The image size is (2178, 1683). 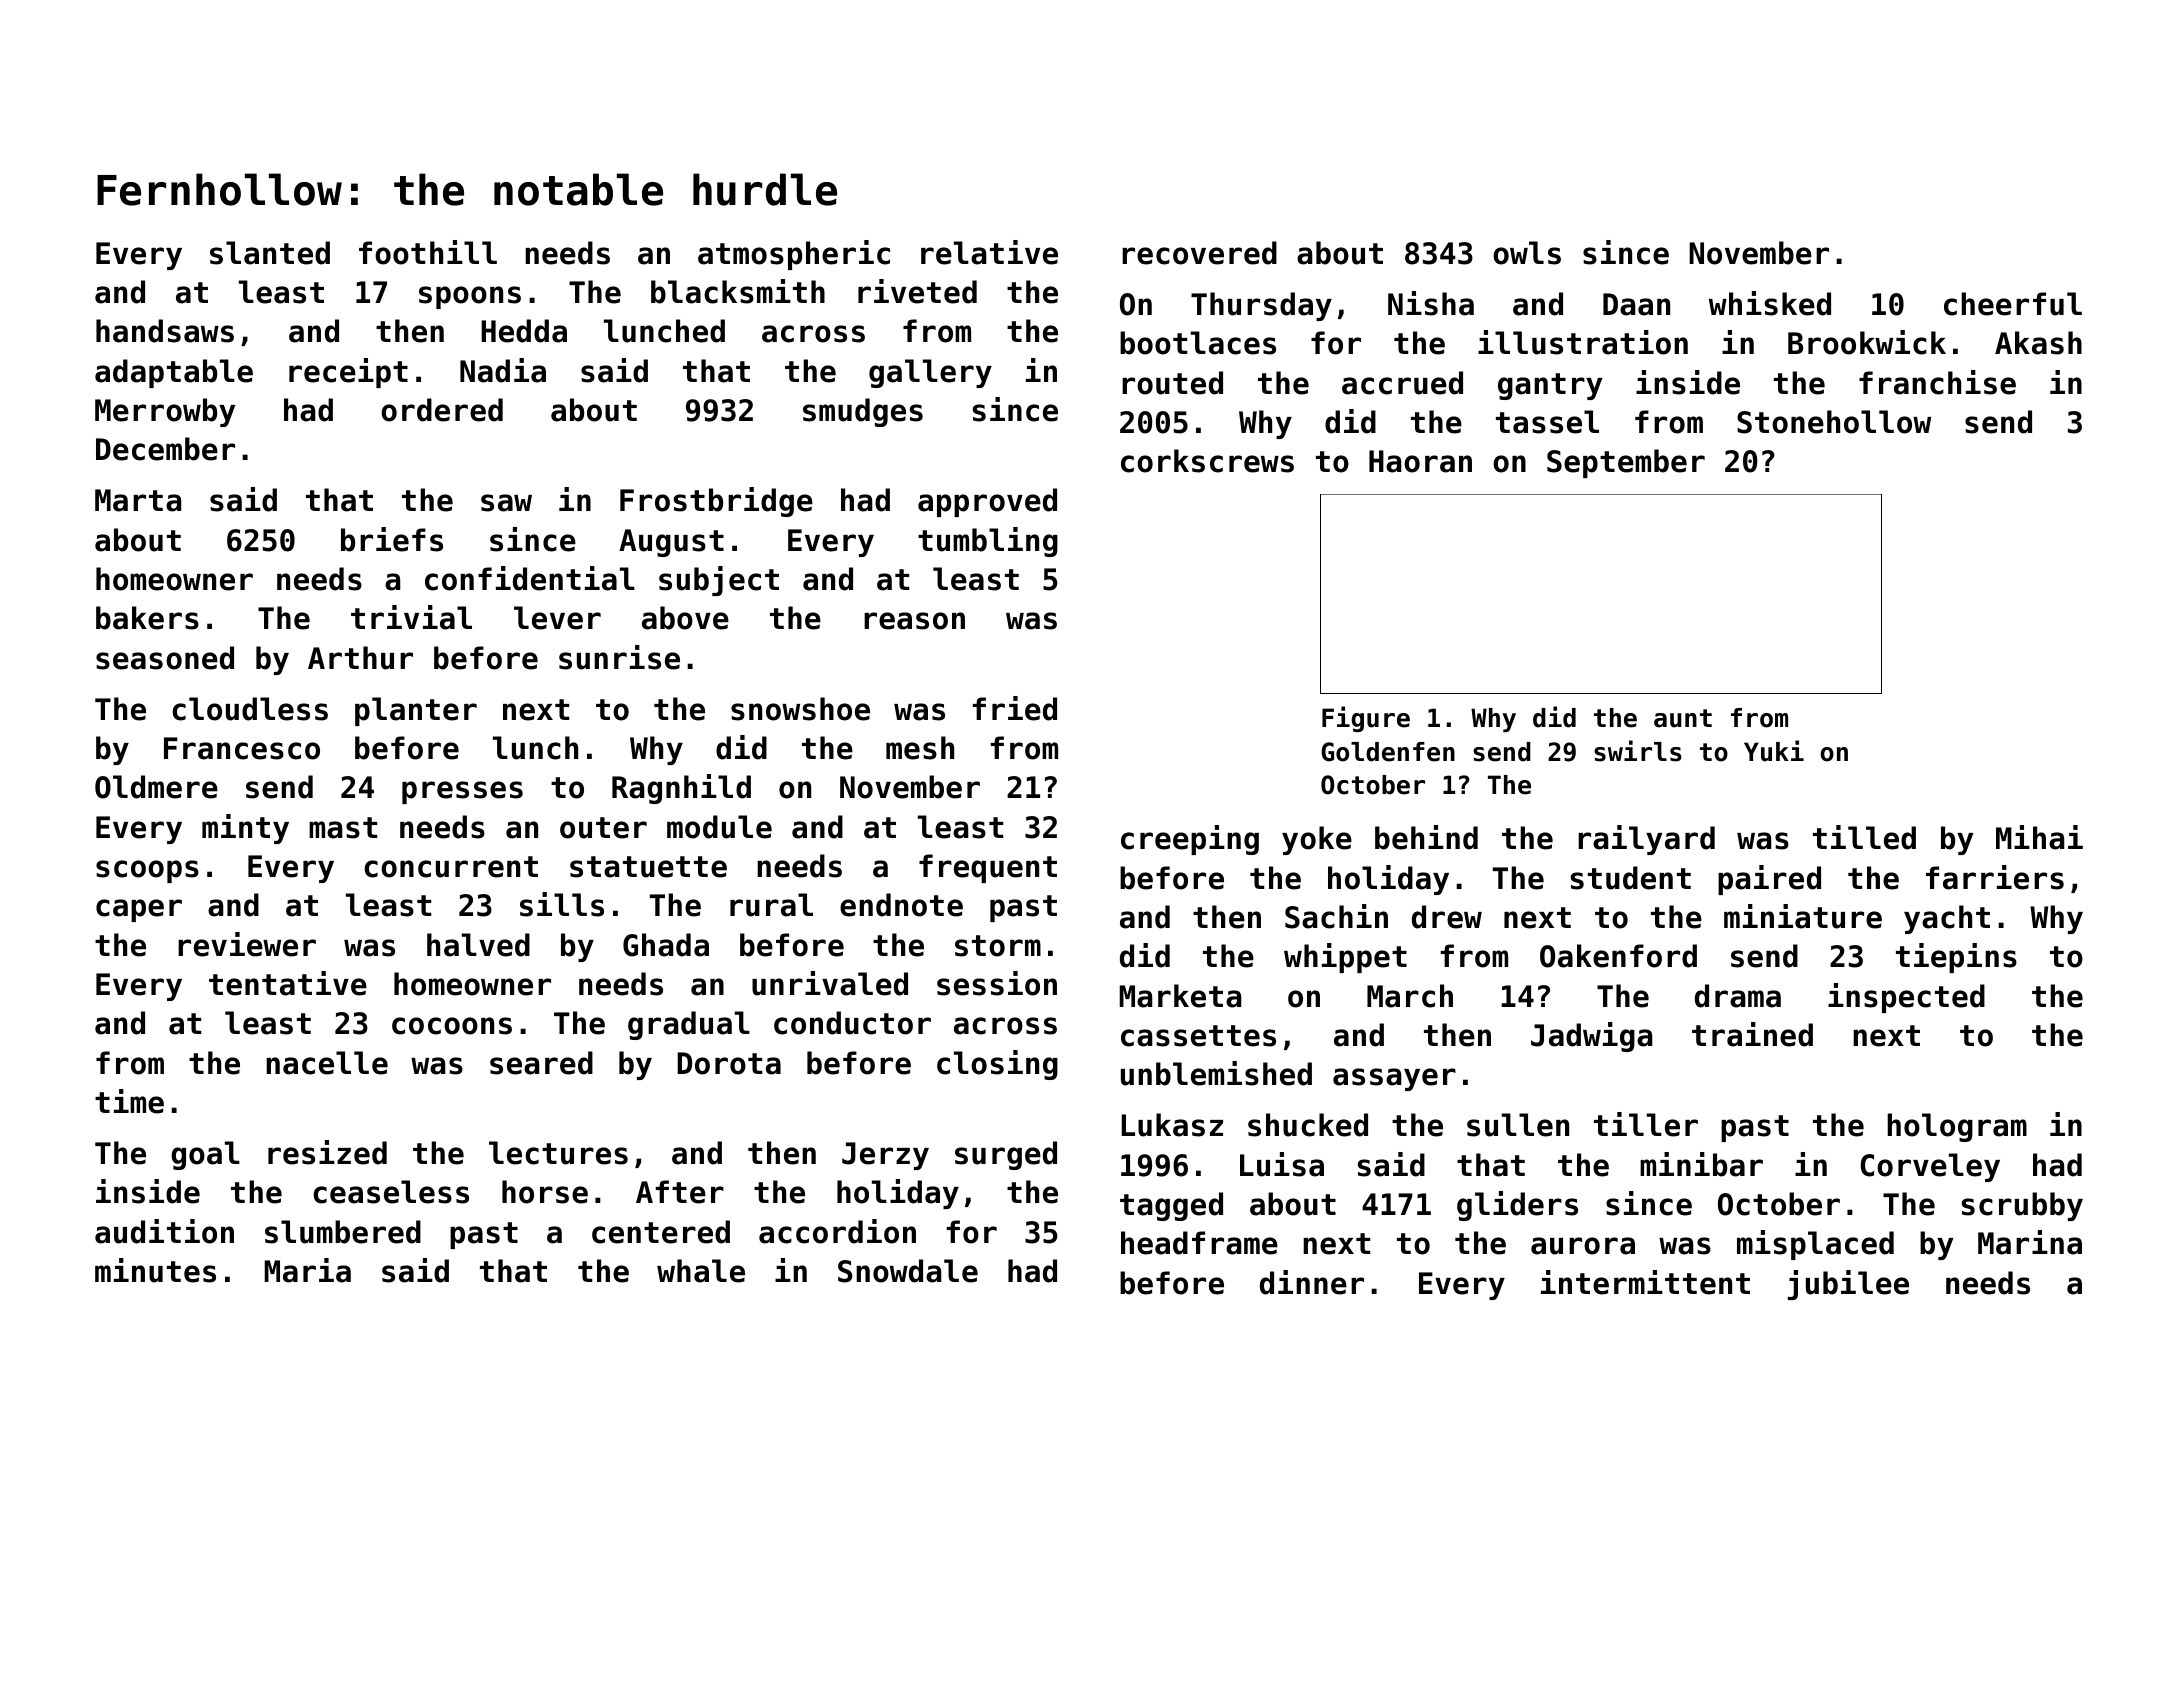 I want to click on owls, so click(x=1527, y=253).
